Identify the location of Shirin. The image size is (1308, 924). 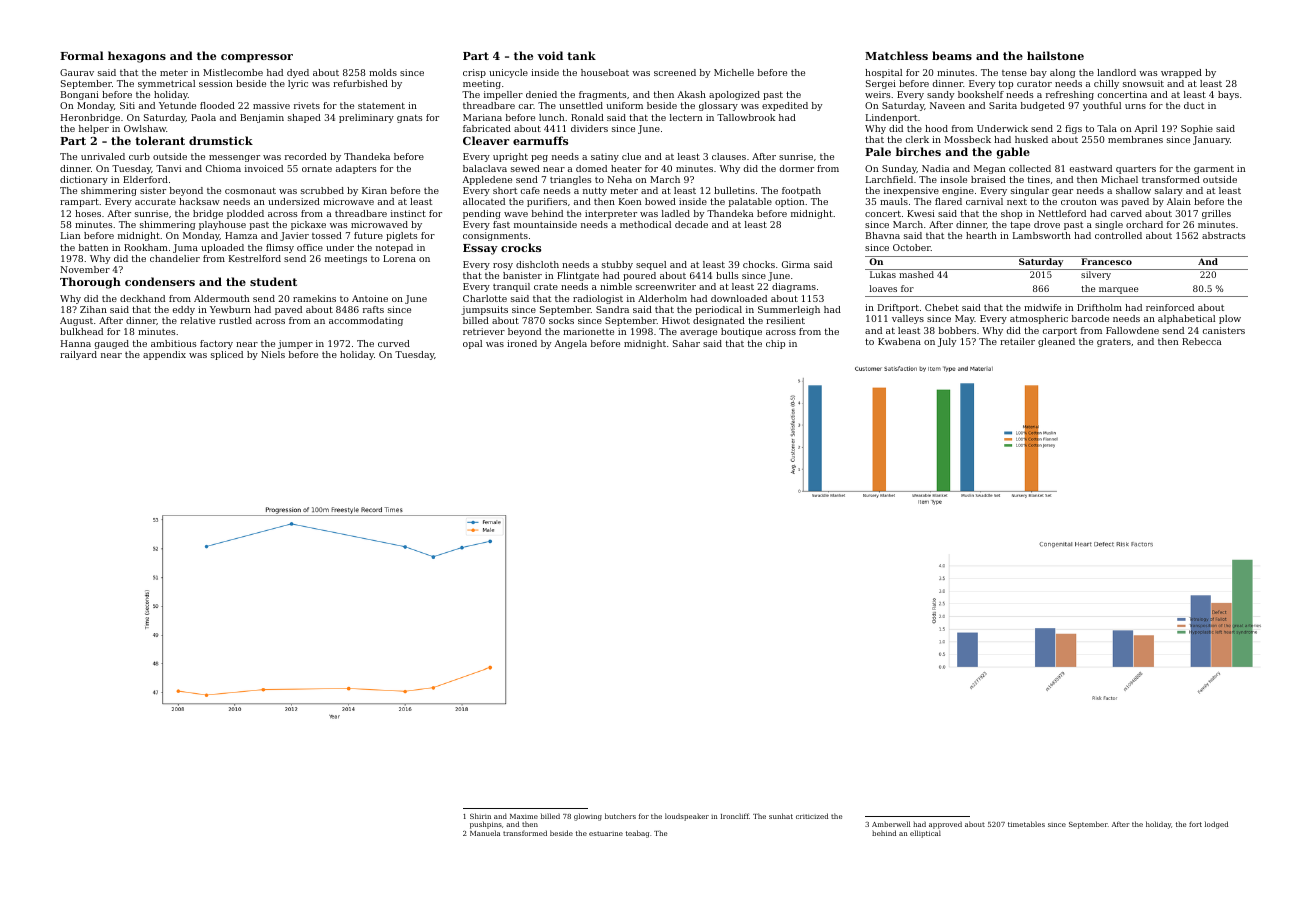
(480, 816).
